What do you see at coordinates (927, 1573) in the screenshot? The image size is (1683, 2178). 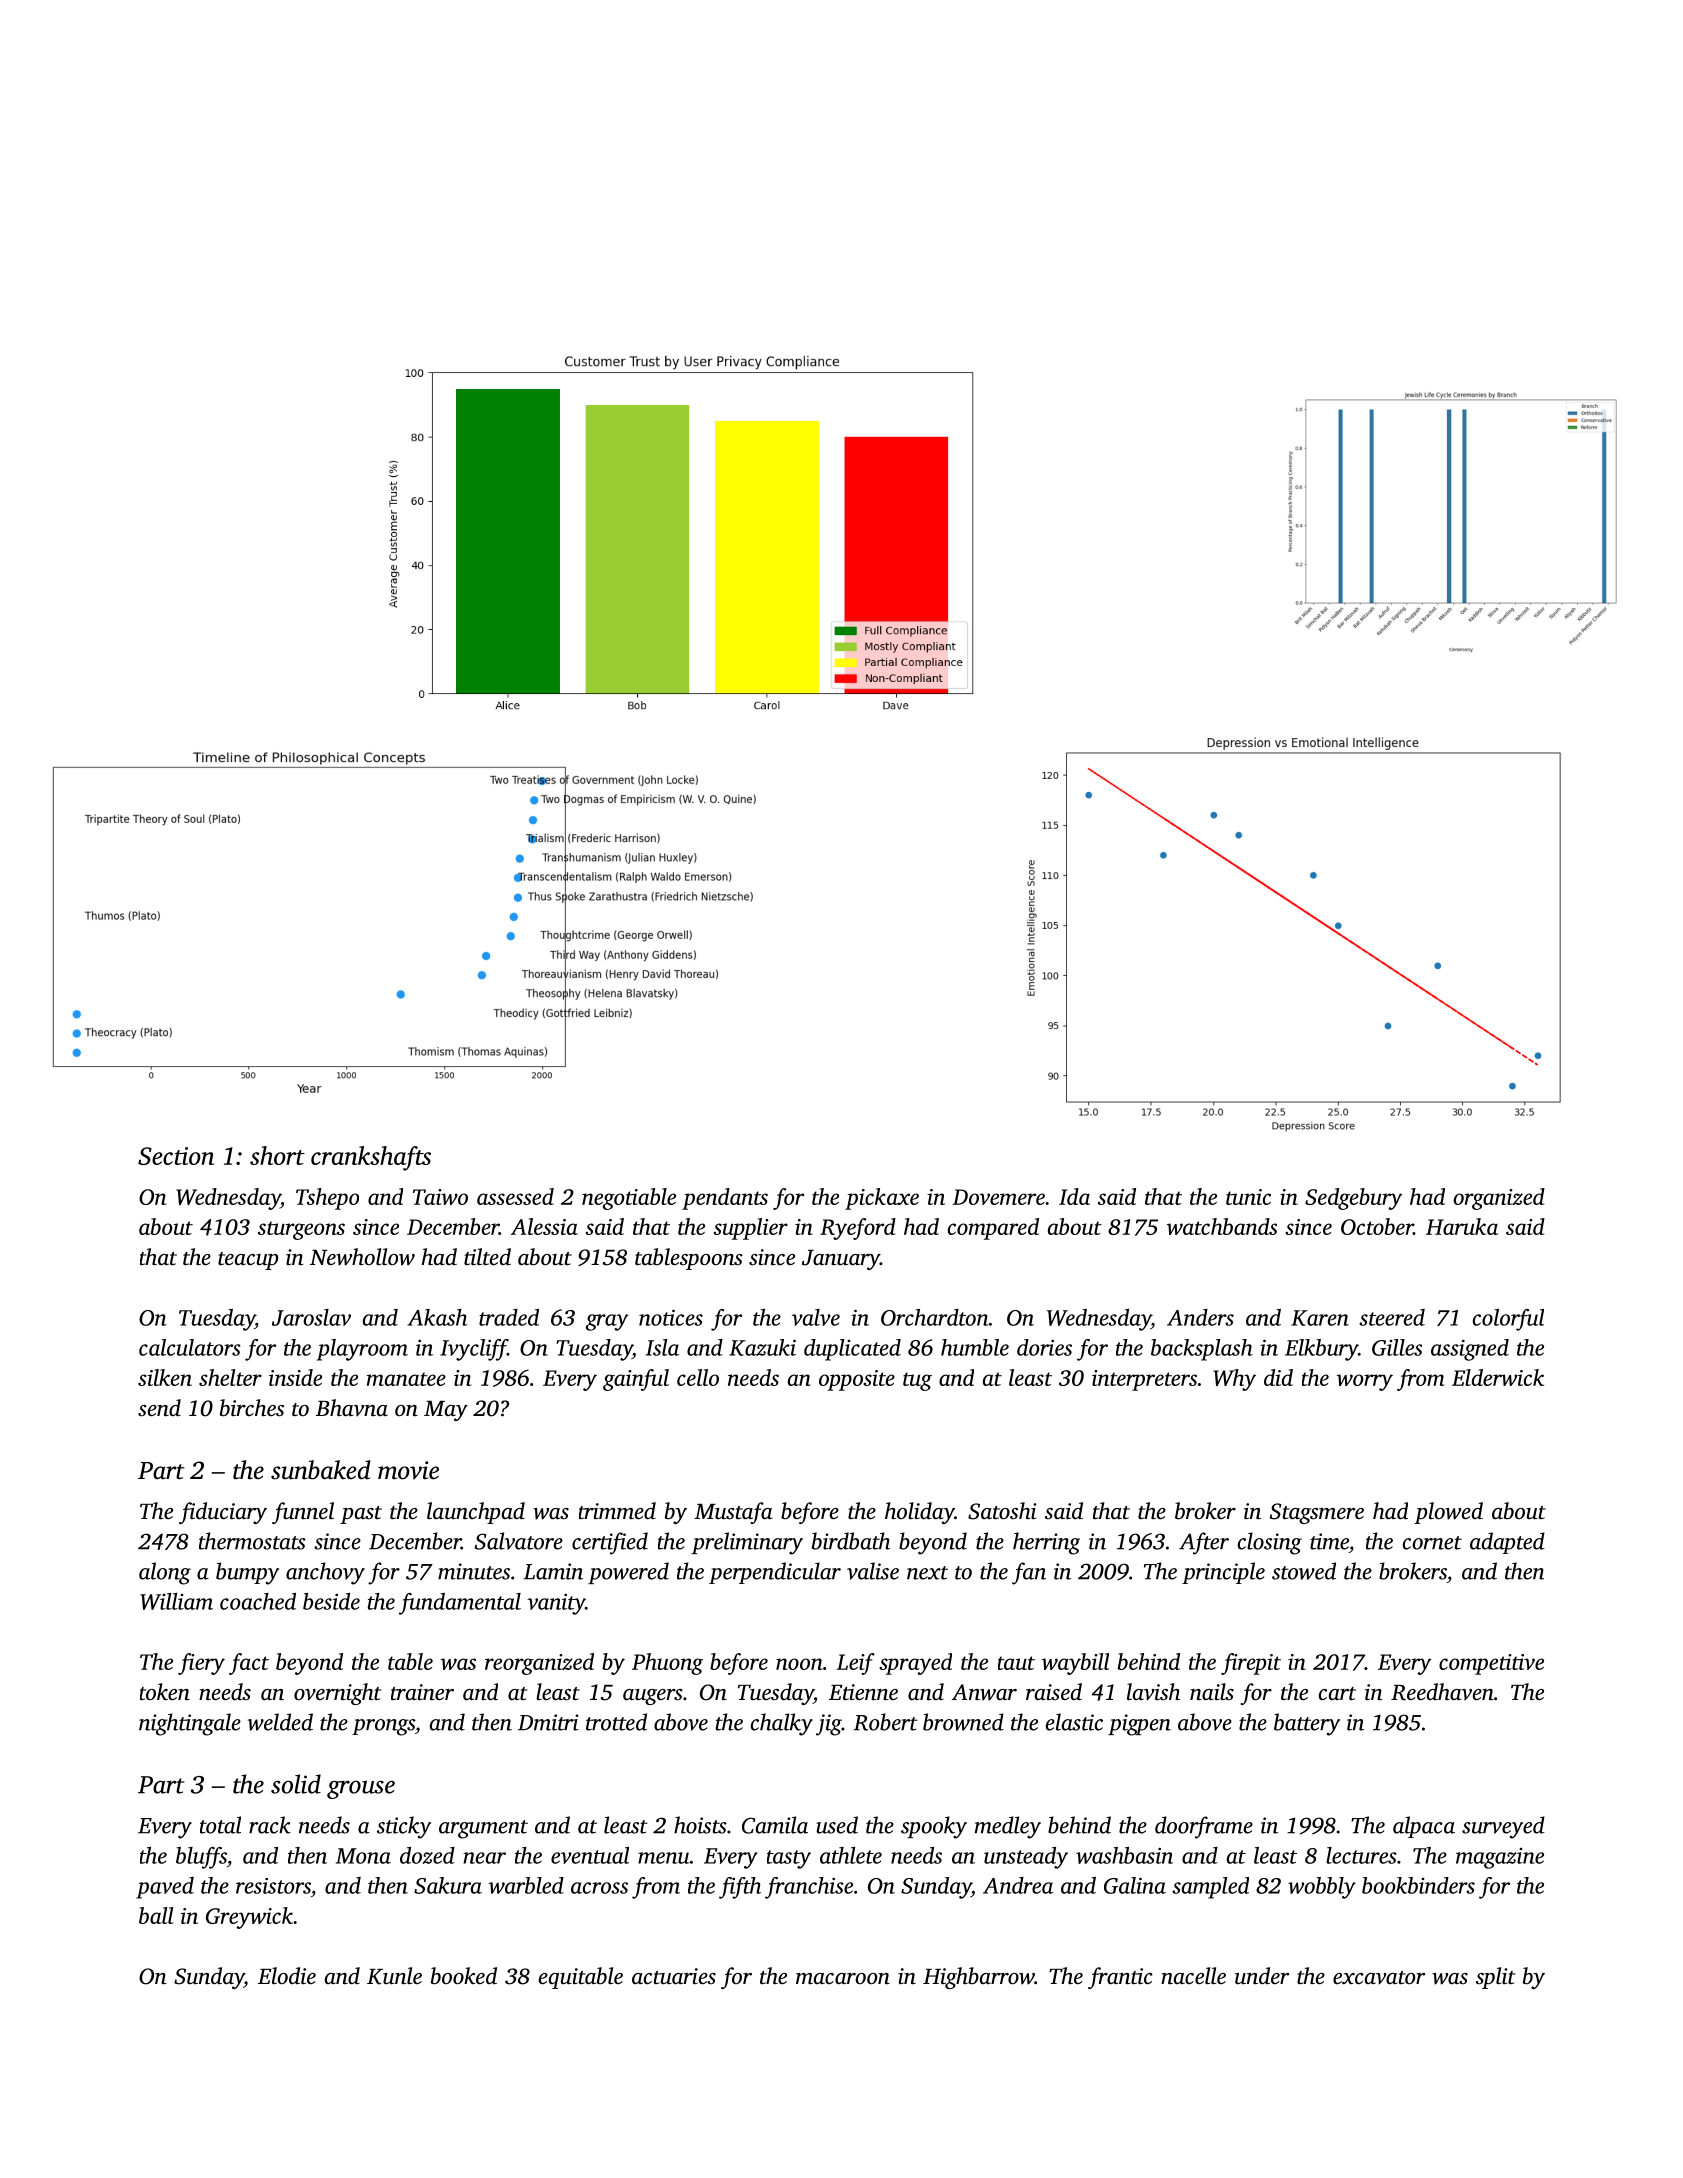 I see `next` at bounding box center [927, 1573].
